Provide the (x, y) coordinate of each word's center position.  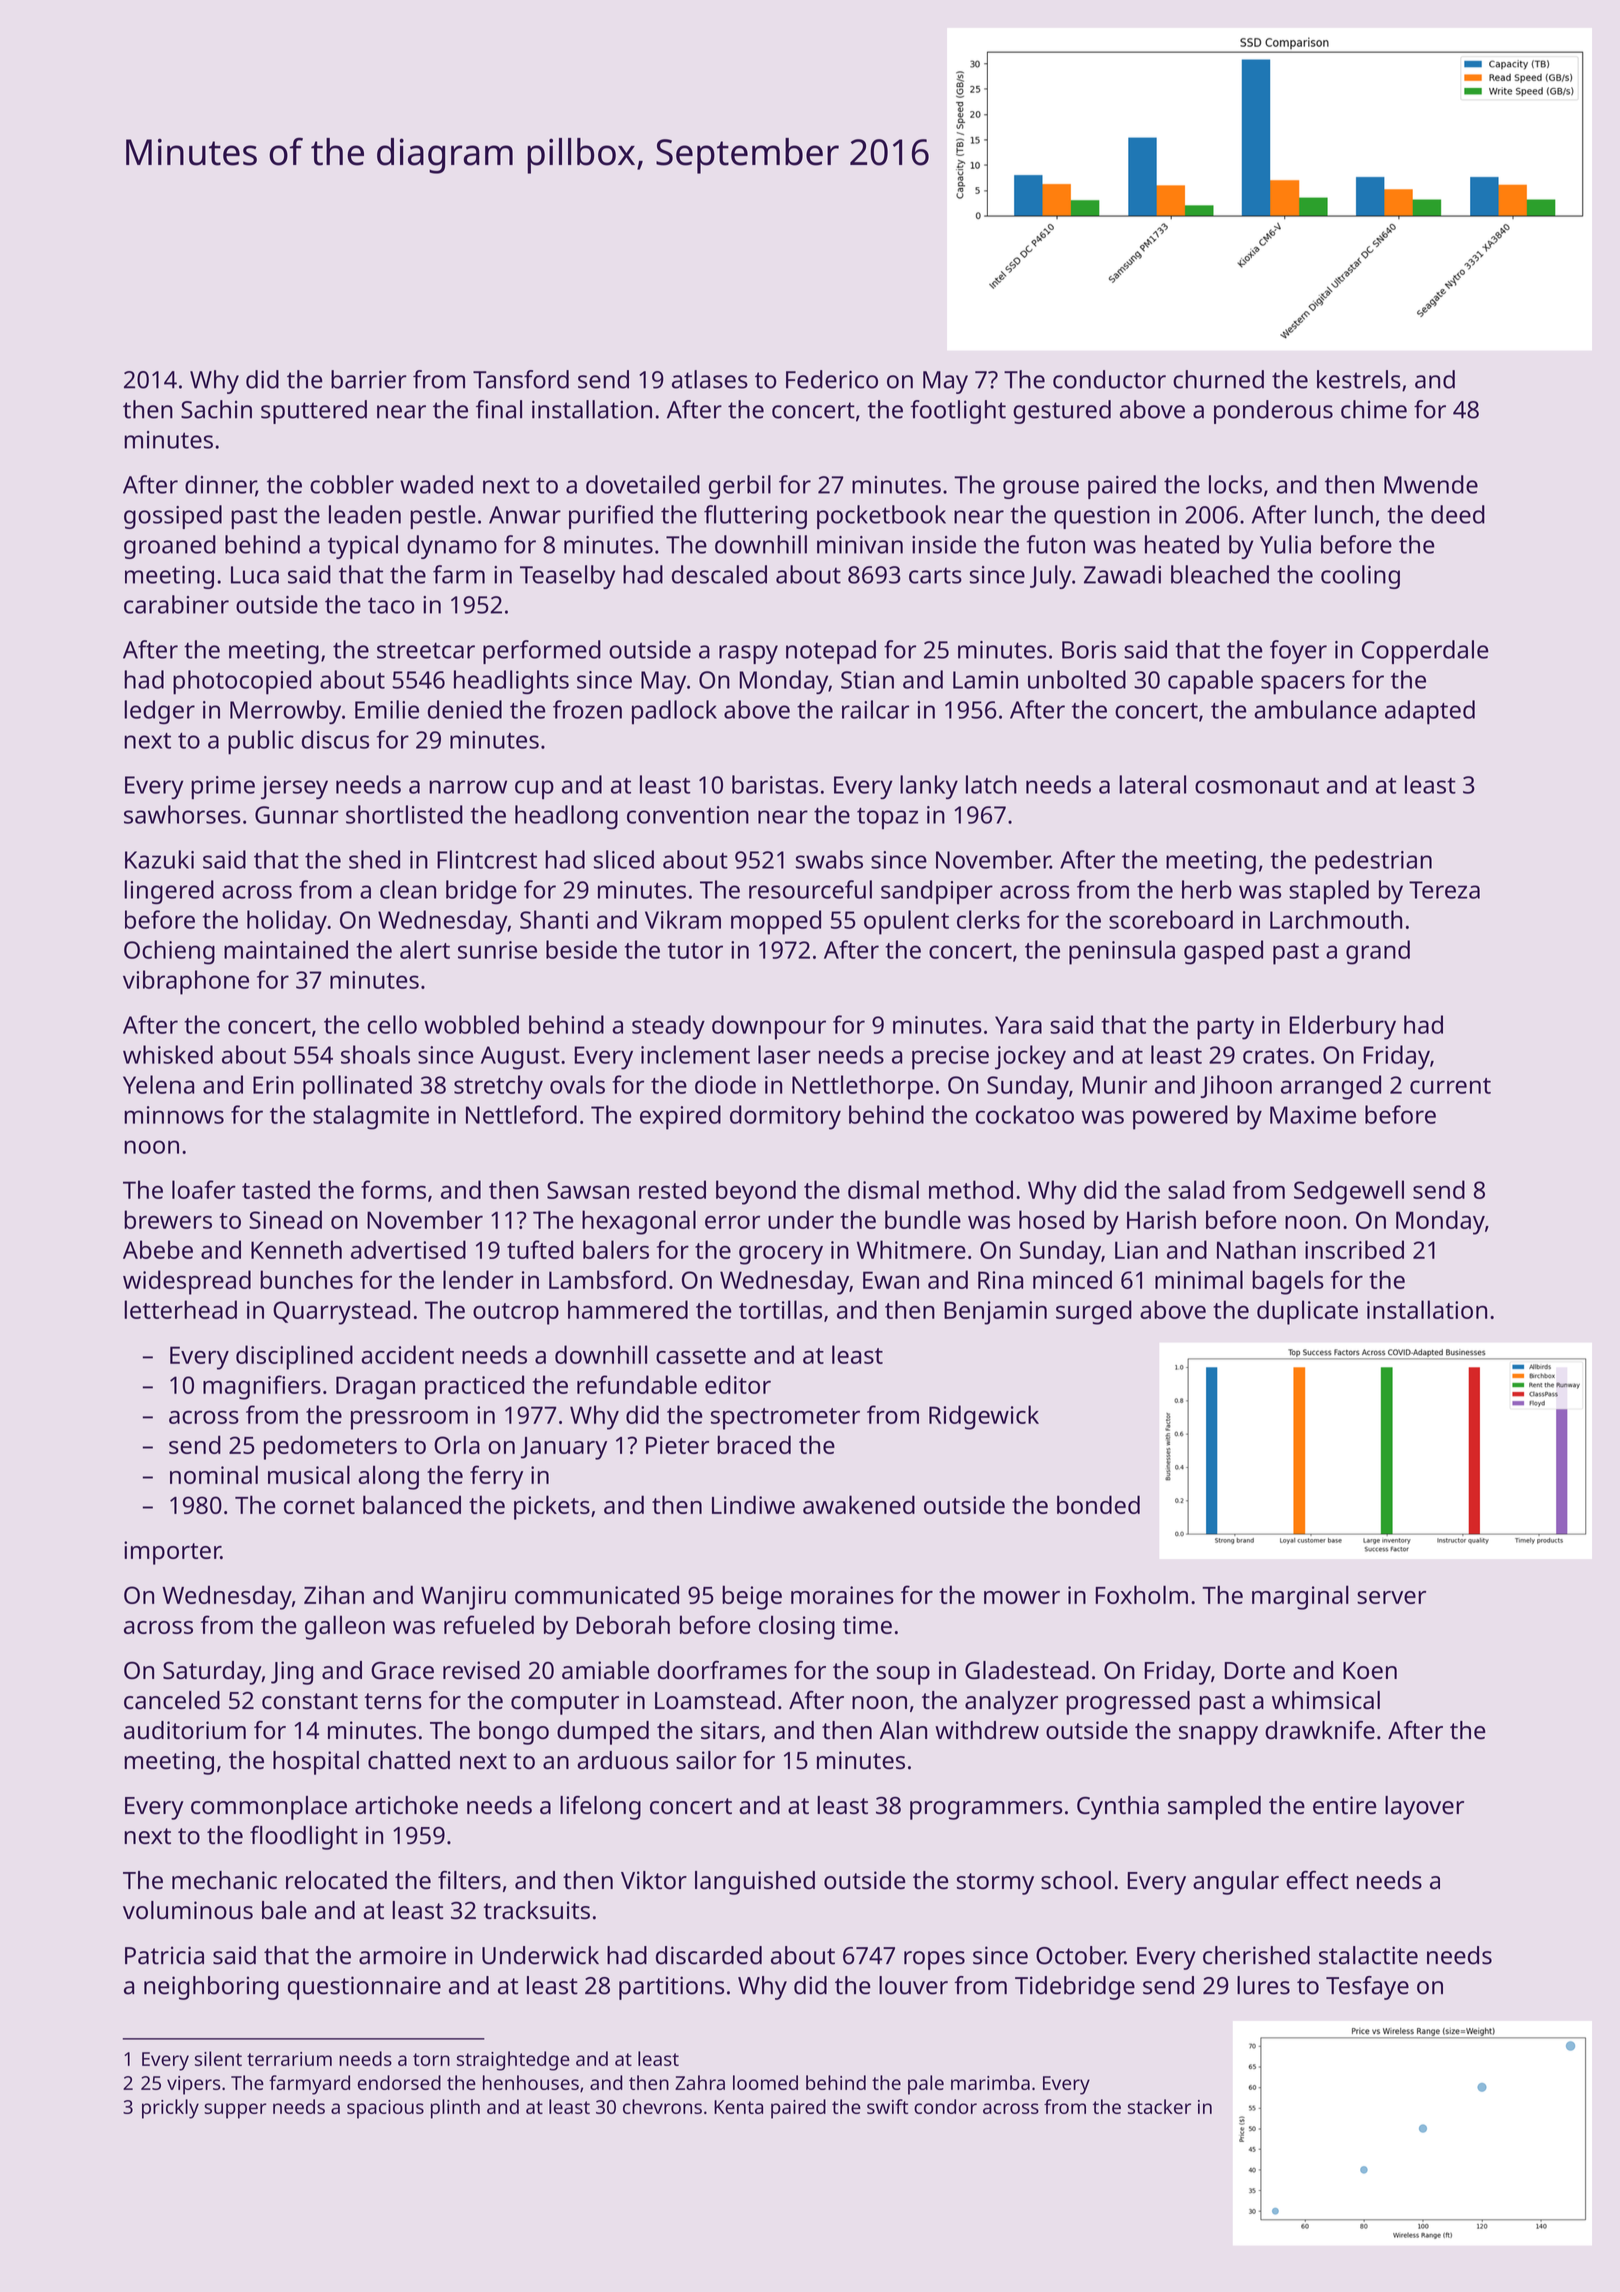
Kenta (738, 2107)
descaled (719, 574)
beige (752, 1597)
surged (1094, 1312)
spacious (385, 2109)
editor (738, 1384)
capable (1210, 682)
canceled (172, 1700)
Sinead (285, 1219)
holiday (287, 922)
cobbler (352, 484)
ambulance (1315, 709)
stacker (1159, 2106)
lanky (929, 787)
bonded (1098, 1504)
